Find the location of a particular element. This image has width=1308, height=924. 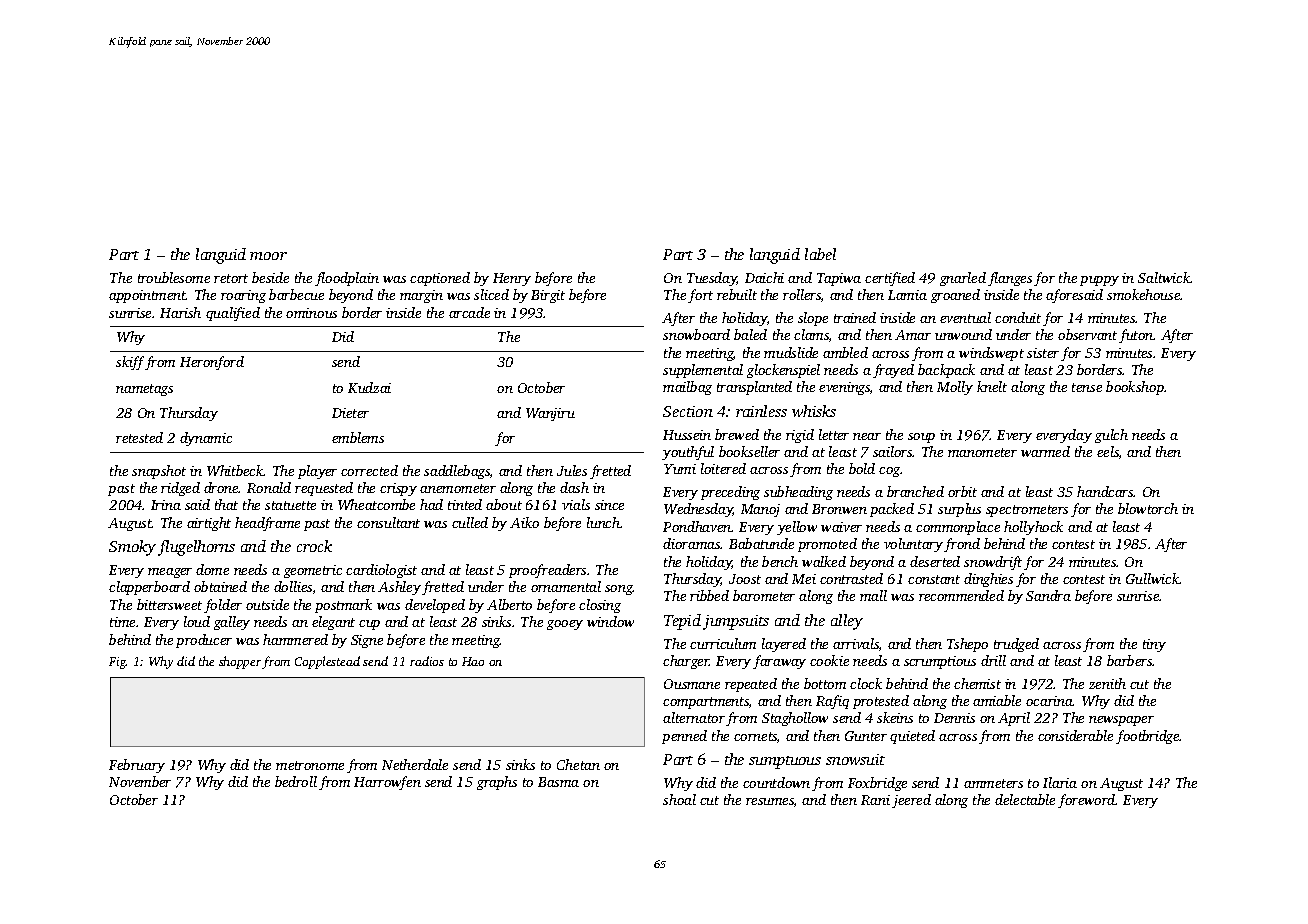

conduit is located at coordinates (1018, 317).
